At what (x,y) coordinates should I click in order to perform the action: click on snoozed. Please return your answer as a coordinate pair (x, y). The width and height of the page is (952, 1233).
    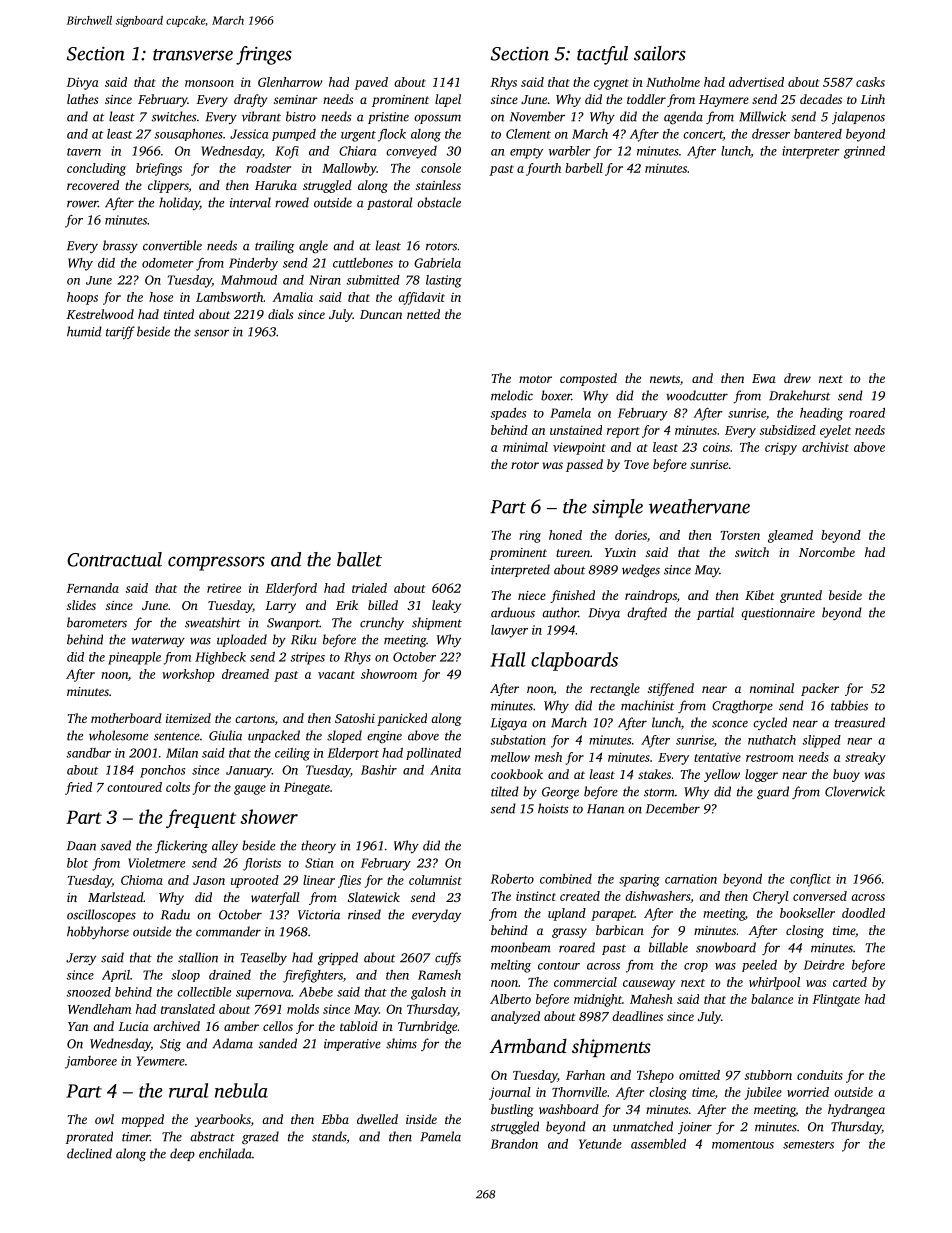
    Looking at the image, I should click on (88, 992).
